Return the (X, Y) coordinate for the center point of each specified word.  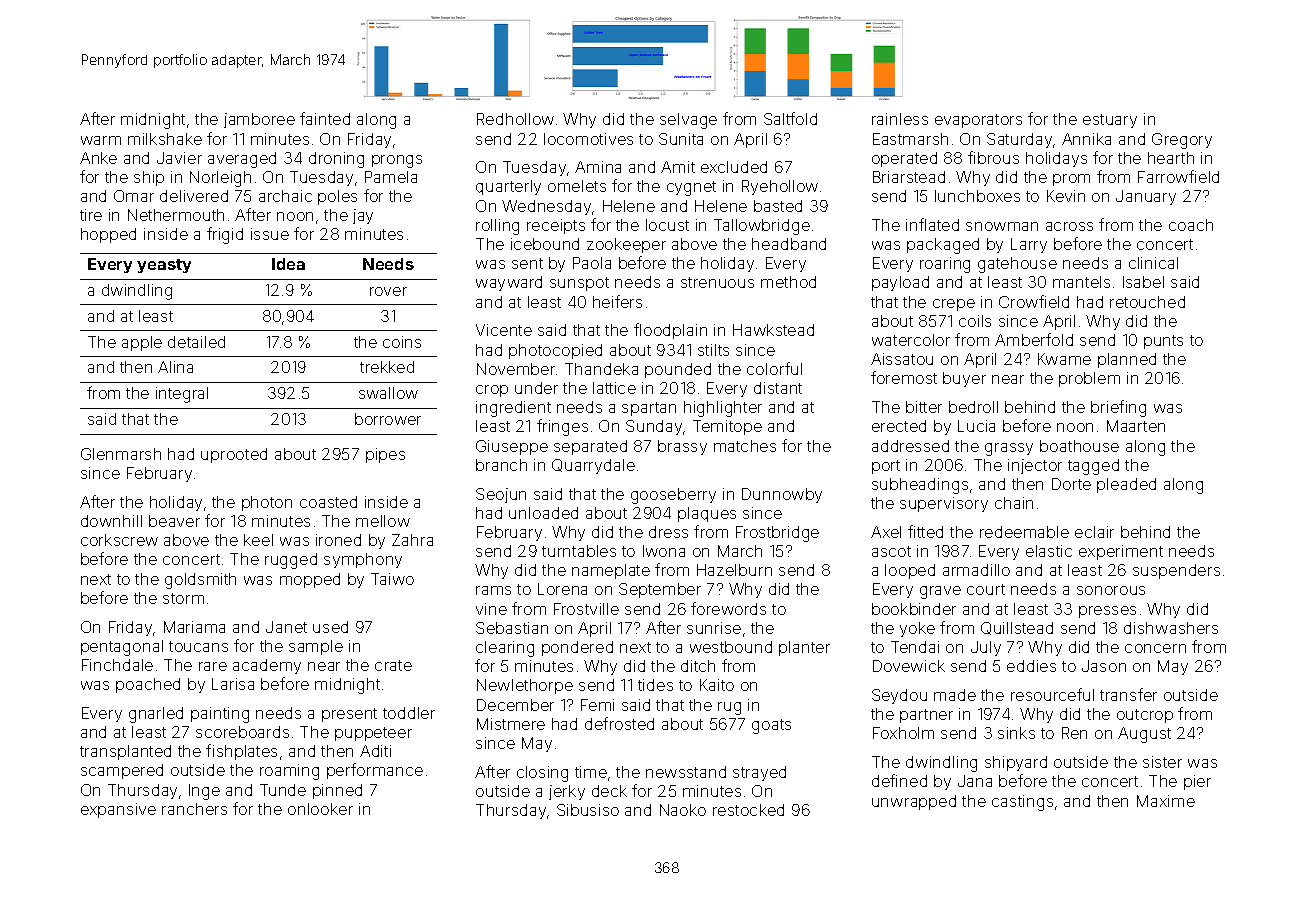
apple (142, 343)
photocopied (555, 351)
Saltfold (790, 118)
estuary (1110, 121)
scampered (122, 771)
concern (1155, 648)
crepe (954, 305)
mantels (1081, 282)
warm (101, 140)
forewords (728, 608)
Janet (286, 627)
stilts (713, 350)
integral (182, 395)
